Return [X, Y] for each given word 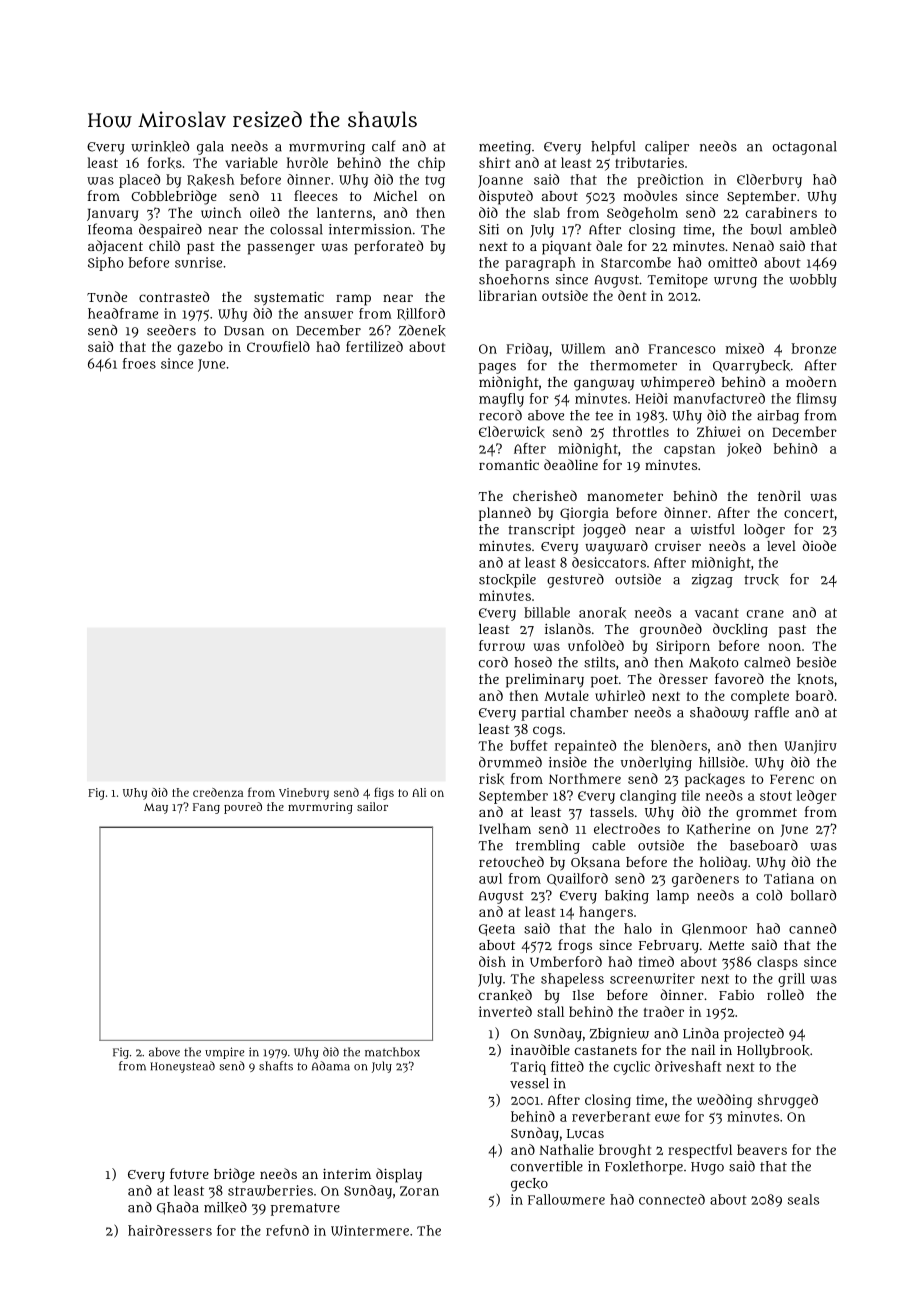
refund [287, 1230]
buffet [529, 745]
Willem [583, 348]
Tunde [107, 296]
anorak [602, 613]
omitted [732, 262]
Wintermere [370, 1230]
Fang [206, 808]
